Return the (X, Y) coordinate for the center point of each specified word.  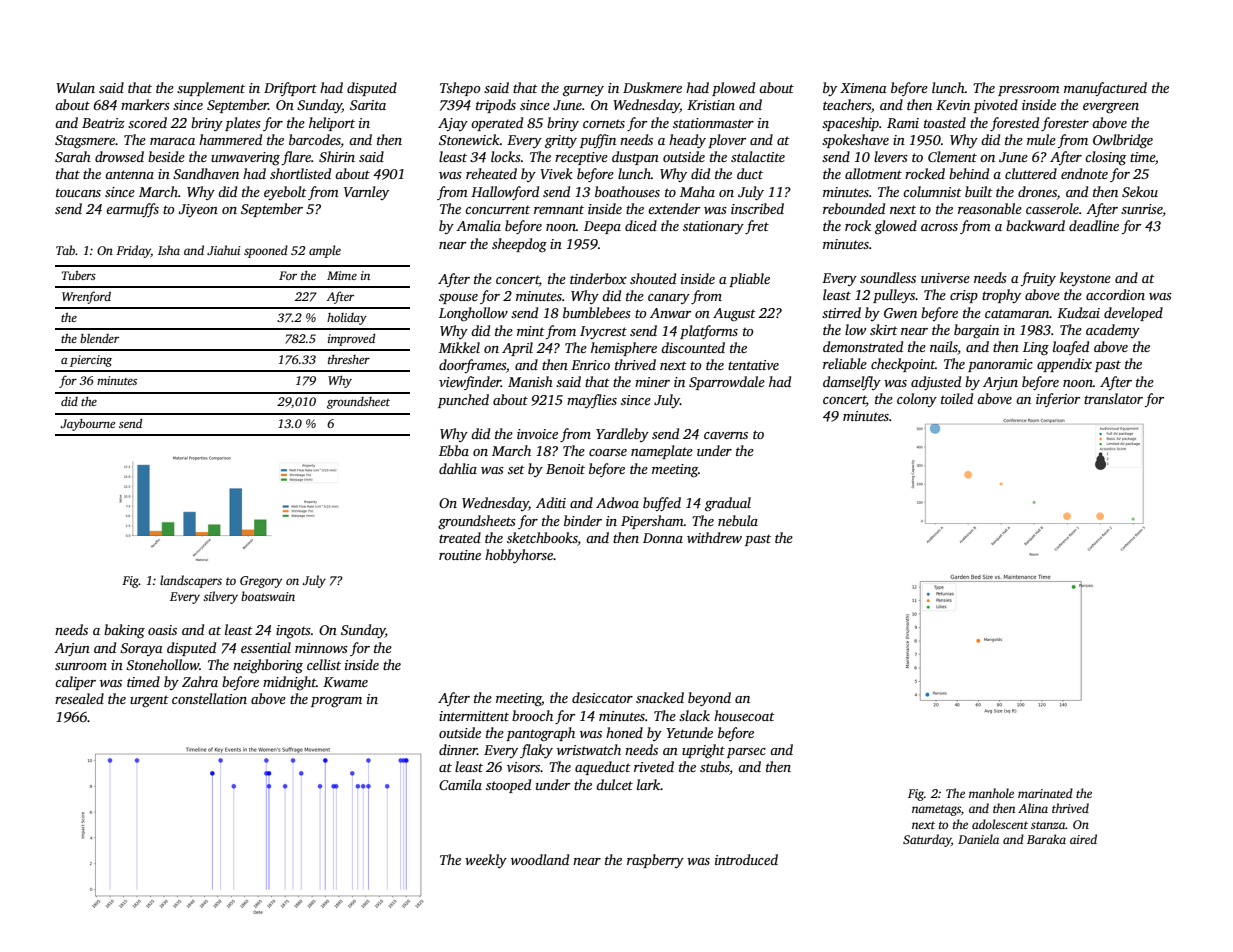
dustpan (635, 158)
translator (1113, 398)
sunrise (1142, 210)
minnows (321, 648)
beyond (709, 699)
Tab (65, 250)
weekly (486, 861)
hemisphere (624, 349)
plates (243, 124)
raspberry (655, 861)
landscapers (191, 581)
